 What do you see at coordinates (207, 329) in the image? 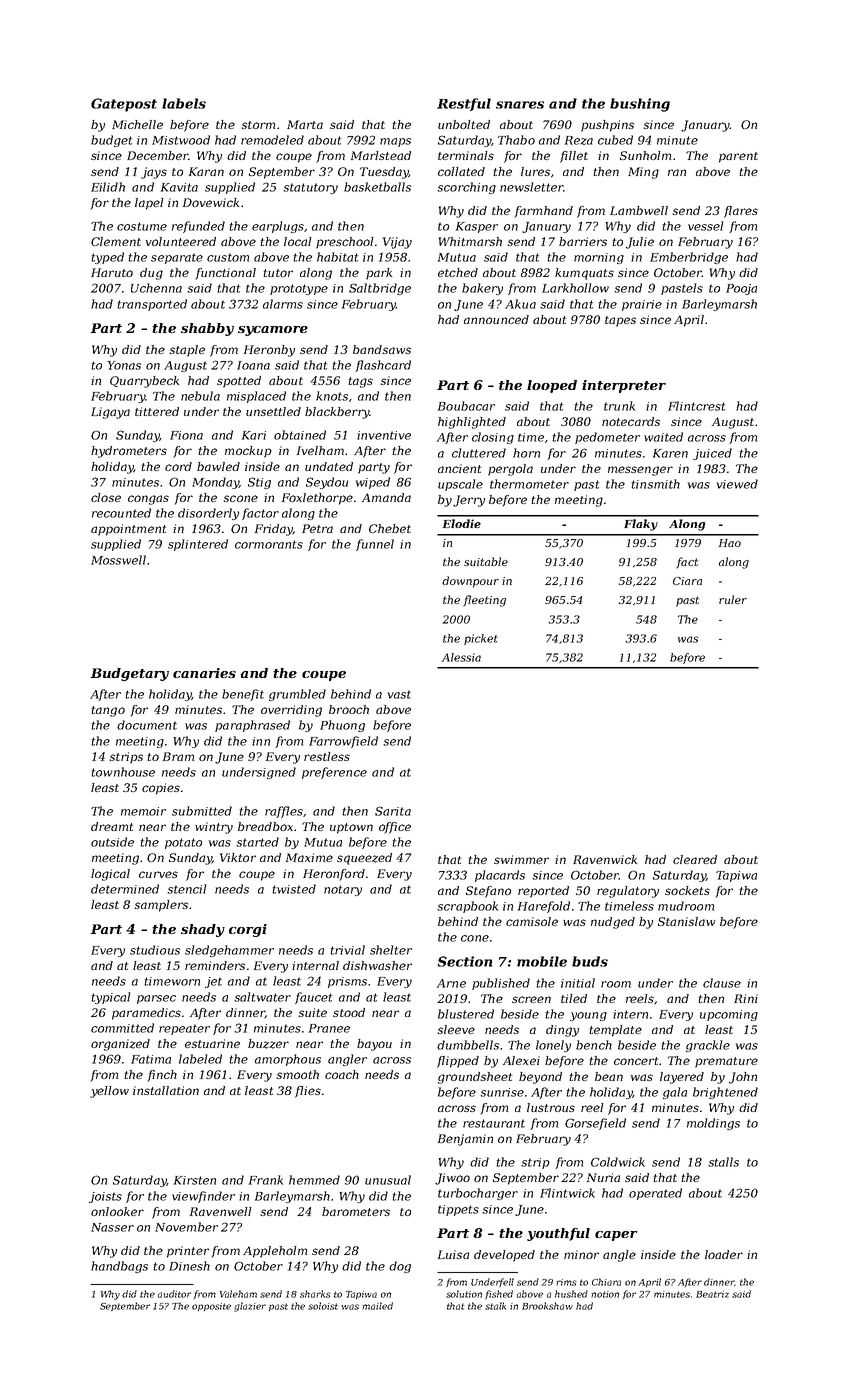
I see `shabby` at bounding box center [207, 329].
